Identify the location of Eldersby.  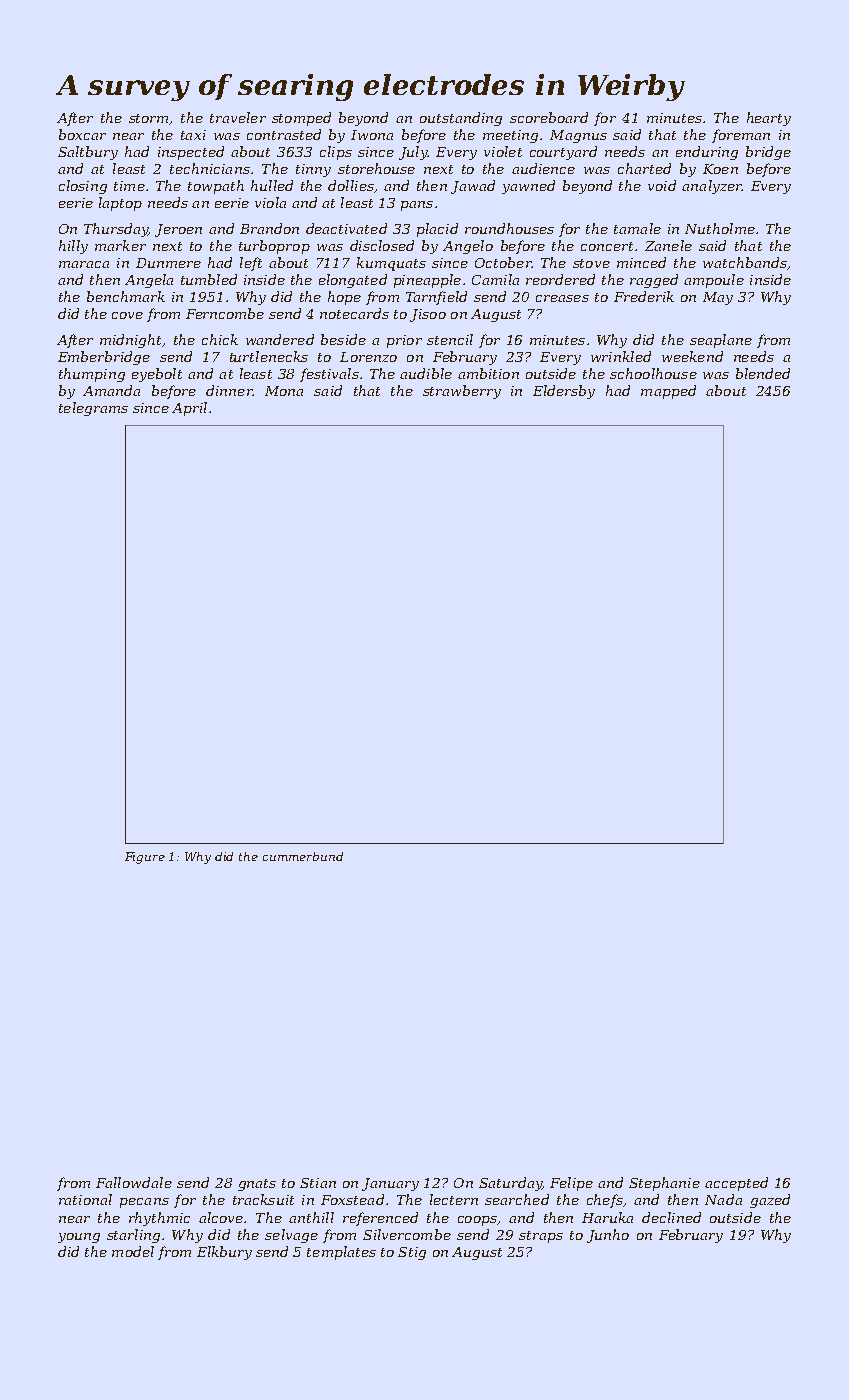
(564, 392).
